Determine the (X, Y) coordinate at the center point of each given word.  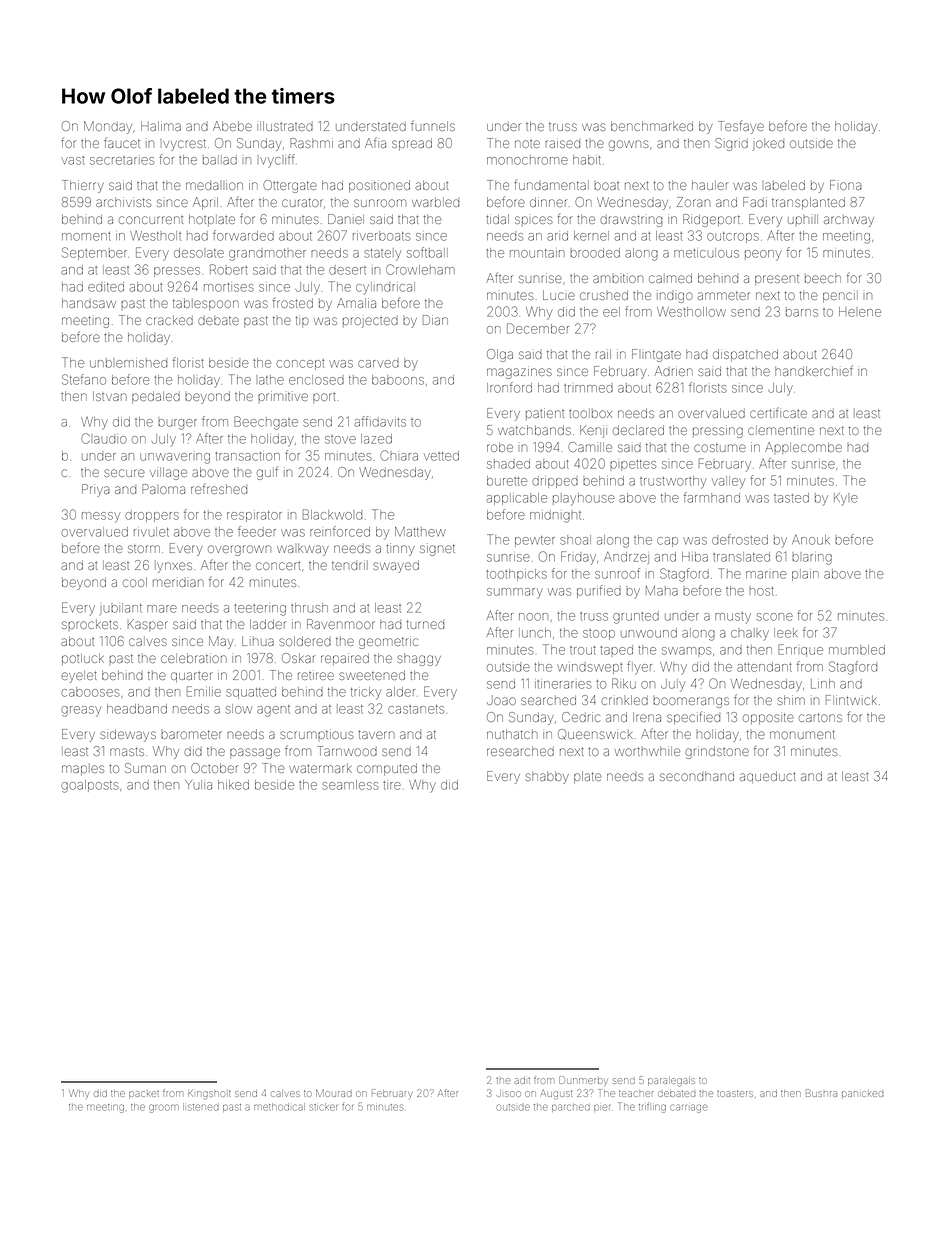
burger (177, 424)
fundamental (551, 184)
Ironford (509, 387)
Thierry (83, 186)
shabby (547, 778)
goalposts (90, 786)
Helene (860, 312)
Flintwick (851, 700)
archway (849, 221)
